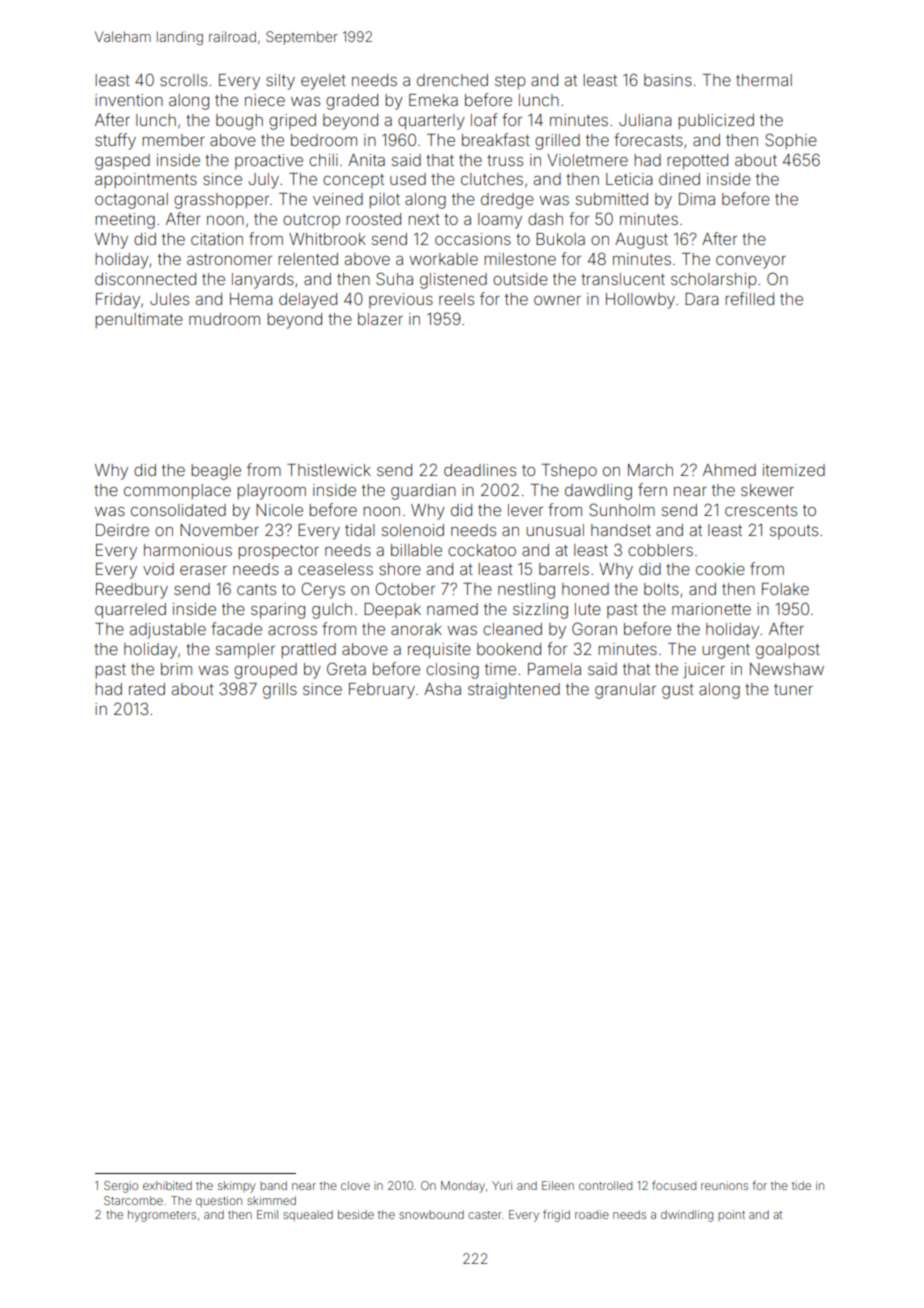  What do you see at coordinates (484, 119) in the screenshot?
I see `loaf` at bounding box center [484, 119].
